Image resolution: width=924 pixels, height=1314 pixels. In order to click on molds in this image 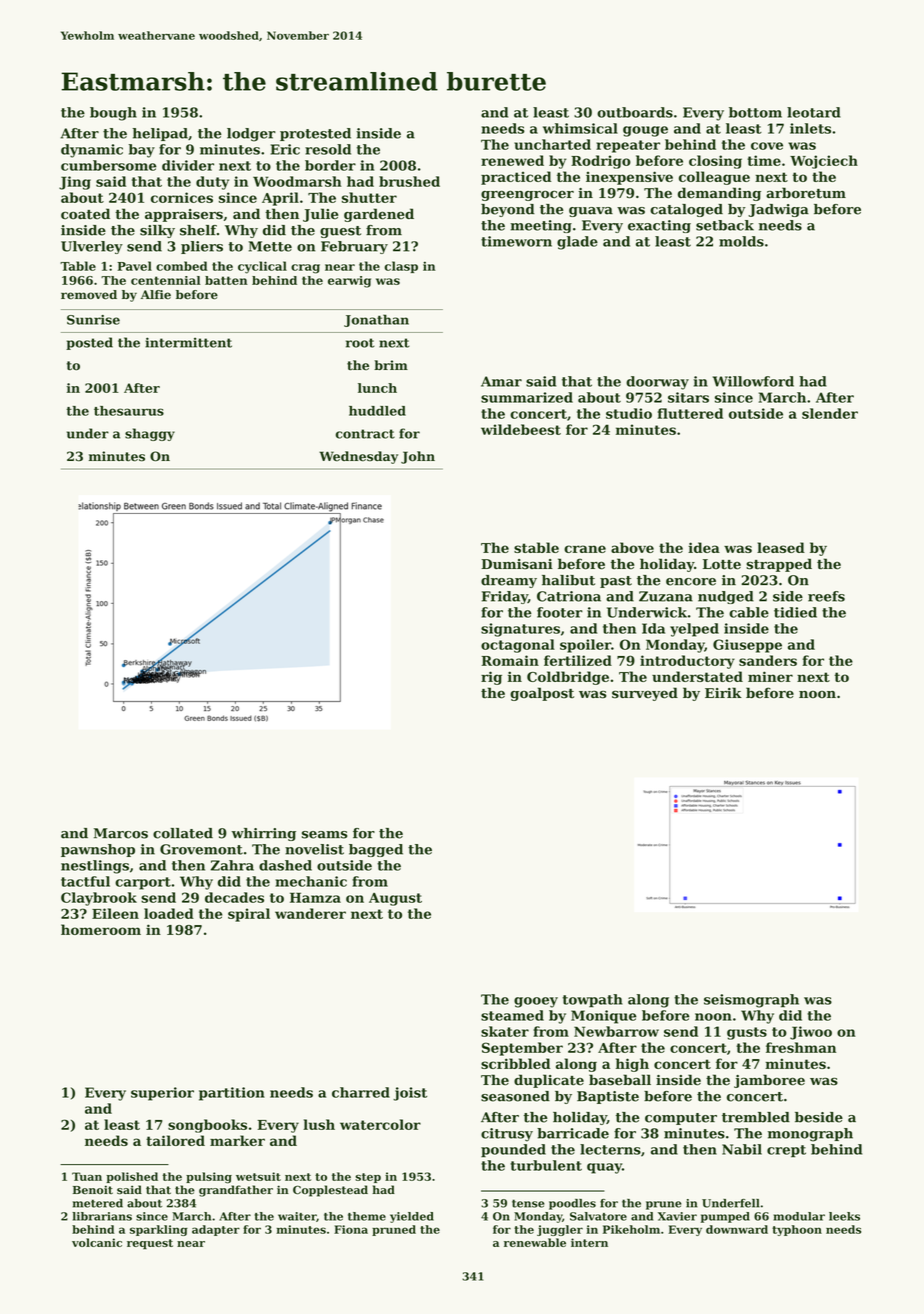, I will do `click(741, 241)`.
